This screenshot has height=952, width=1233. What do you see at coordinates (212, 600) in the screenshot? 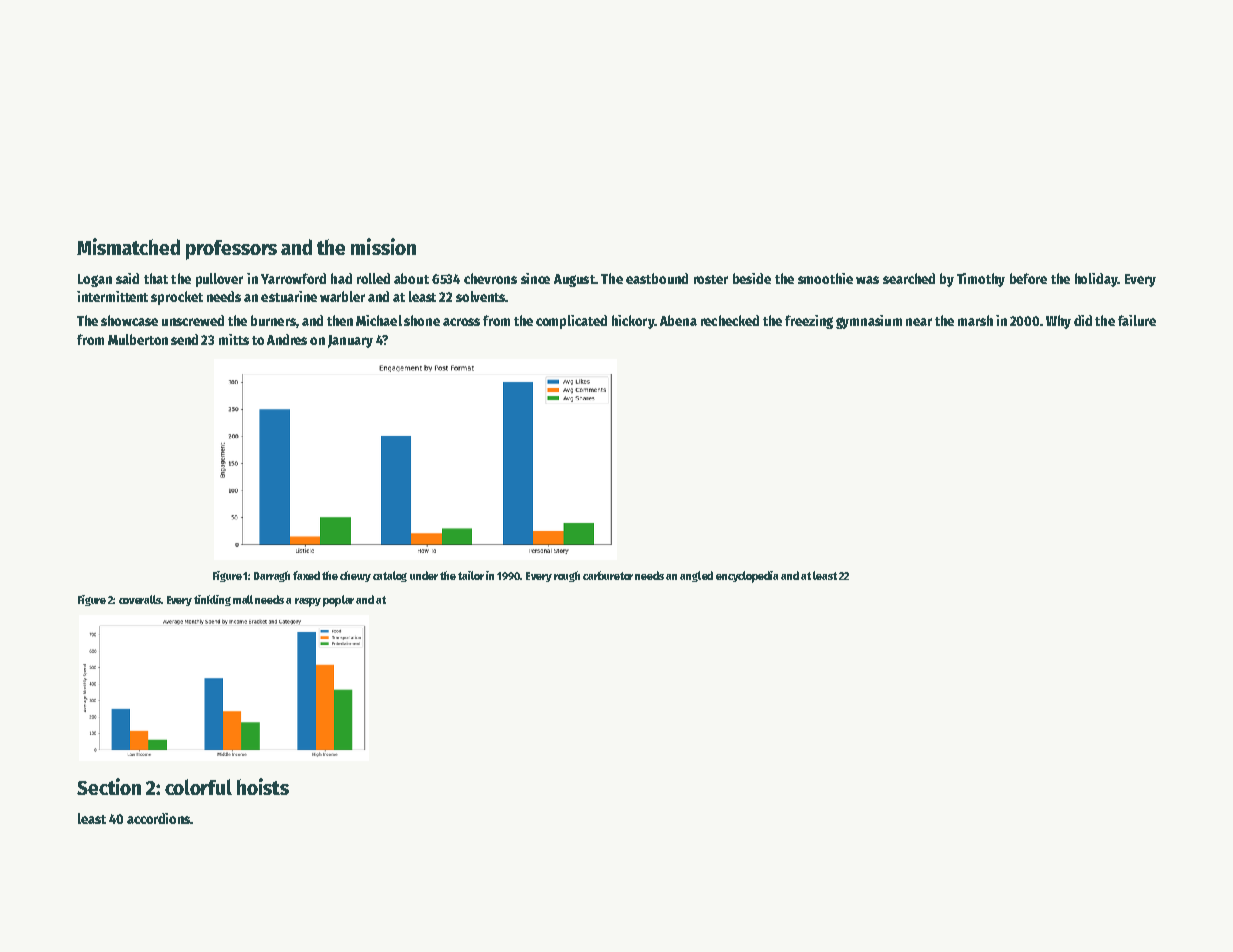
I see `tinkling` at bounding box center [212, 600].
